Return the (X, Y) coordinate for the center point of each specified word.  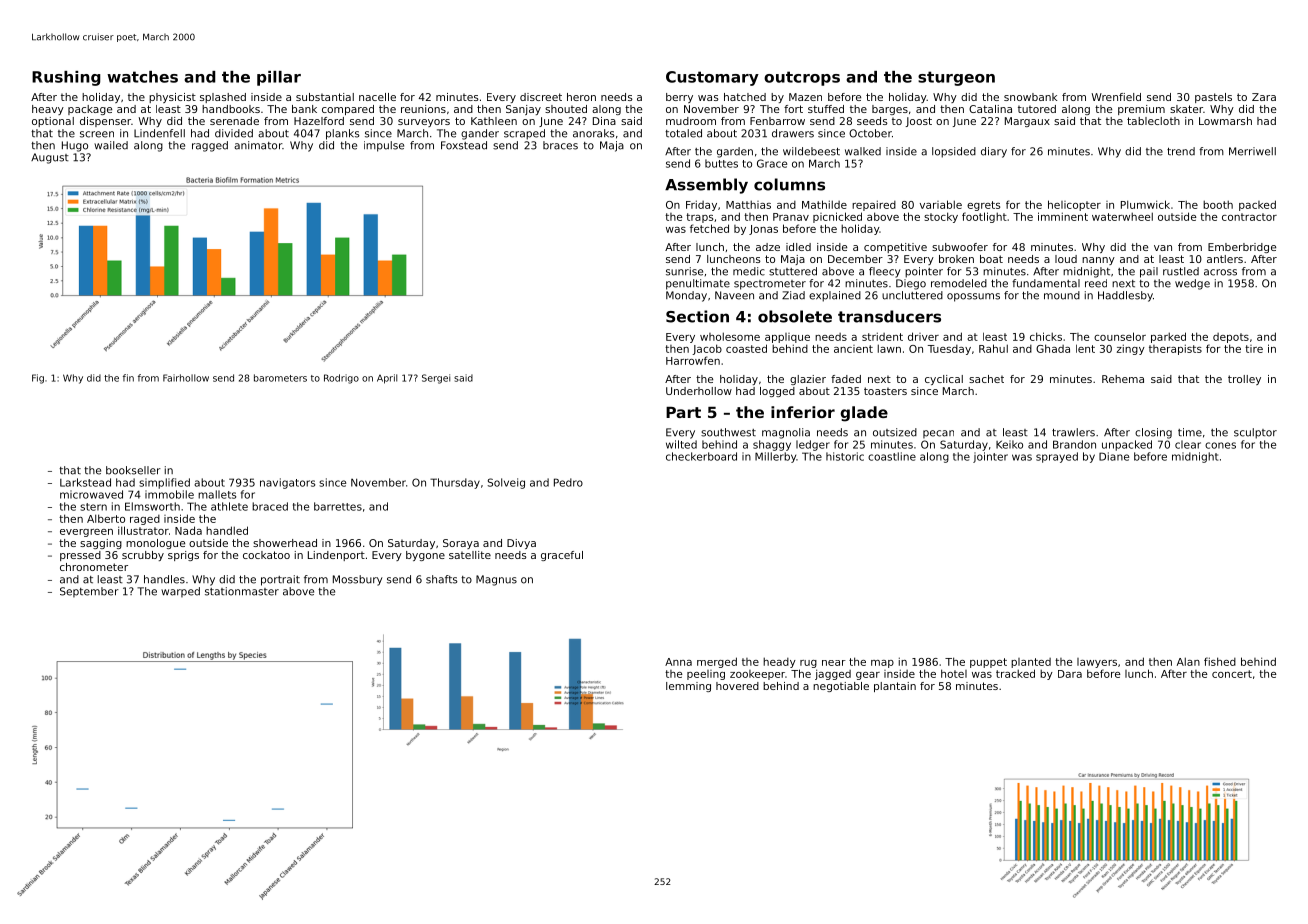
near (834, 663)
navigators (287, 483)
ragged (210, 146)
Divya (521, 544)
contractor (1249, 217)
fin (128, 378)
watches (142, 77)
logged (777, 392)
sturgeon (956, 78)
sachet (986, 379)
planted (1031, 663)
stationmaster (242, 591)
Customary (712, 78)
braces (560, 145)
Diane (1114, 456)
